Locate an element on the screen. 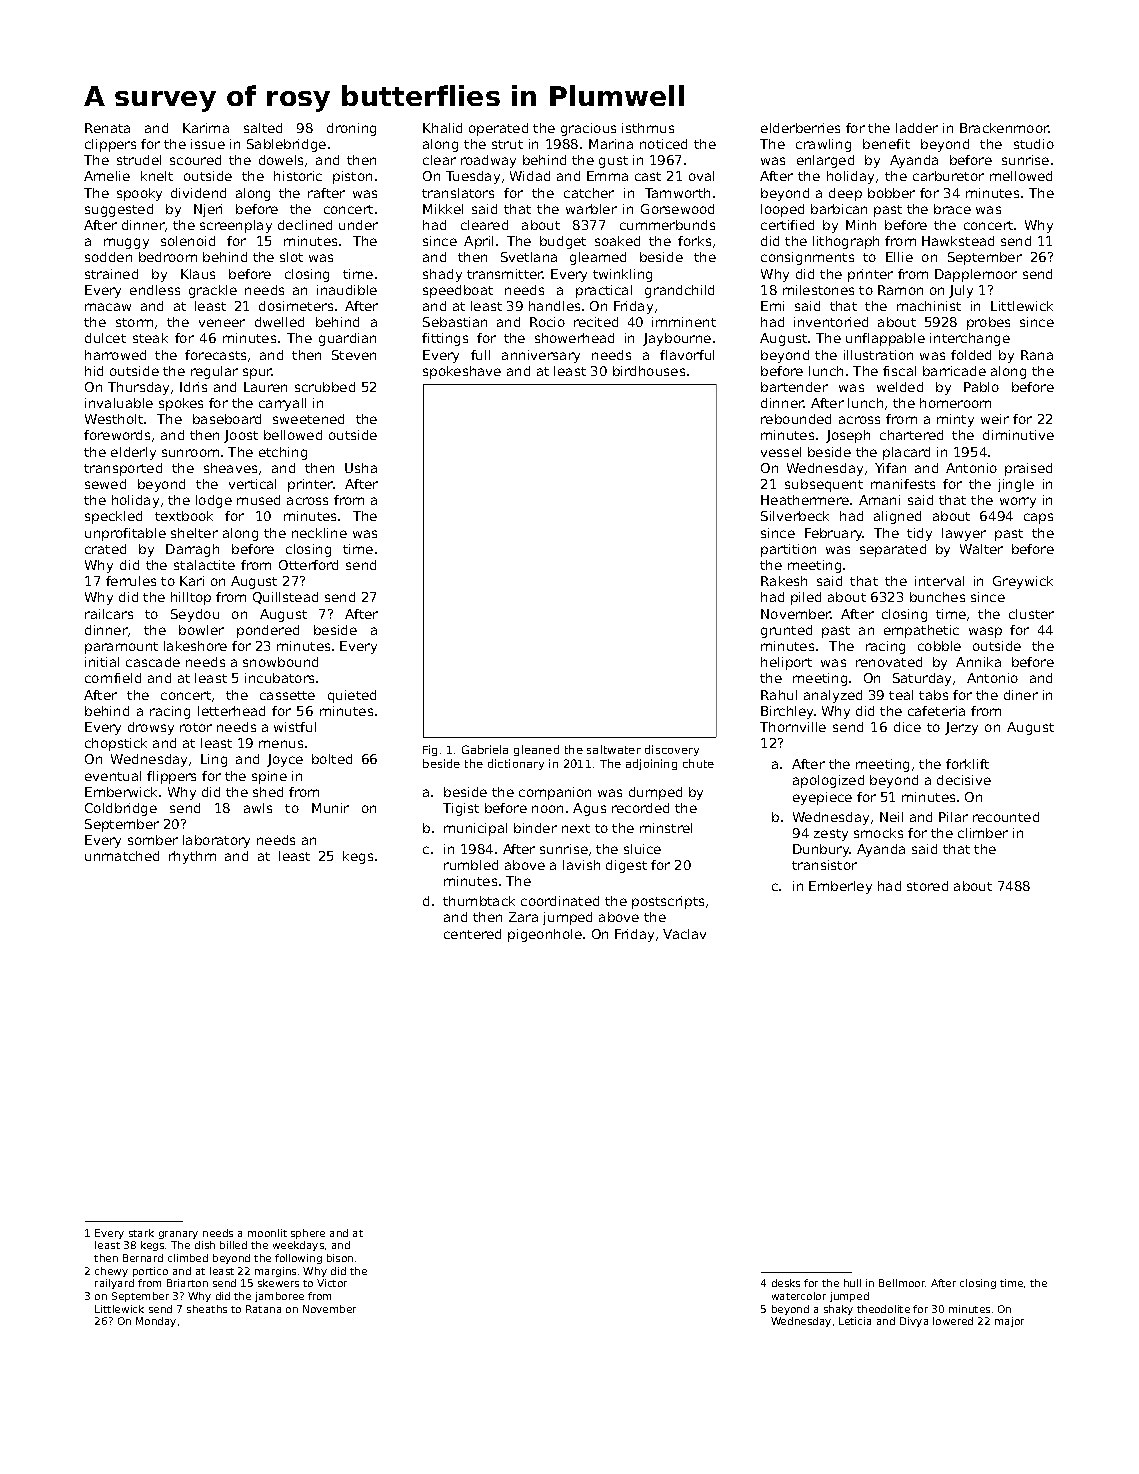 The width and height of the screenshot is (1139, 1474). Khalid is located at coordinates (442, 128).
